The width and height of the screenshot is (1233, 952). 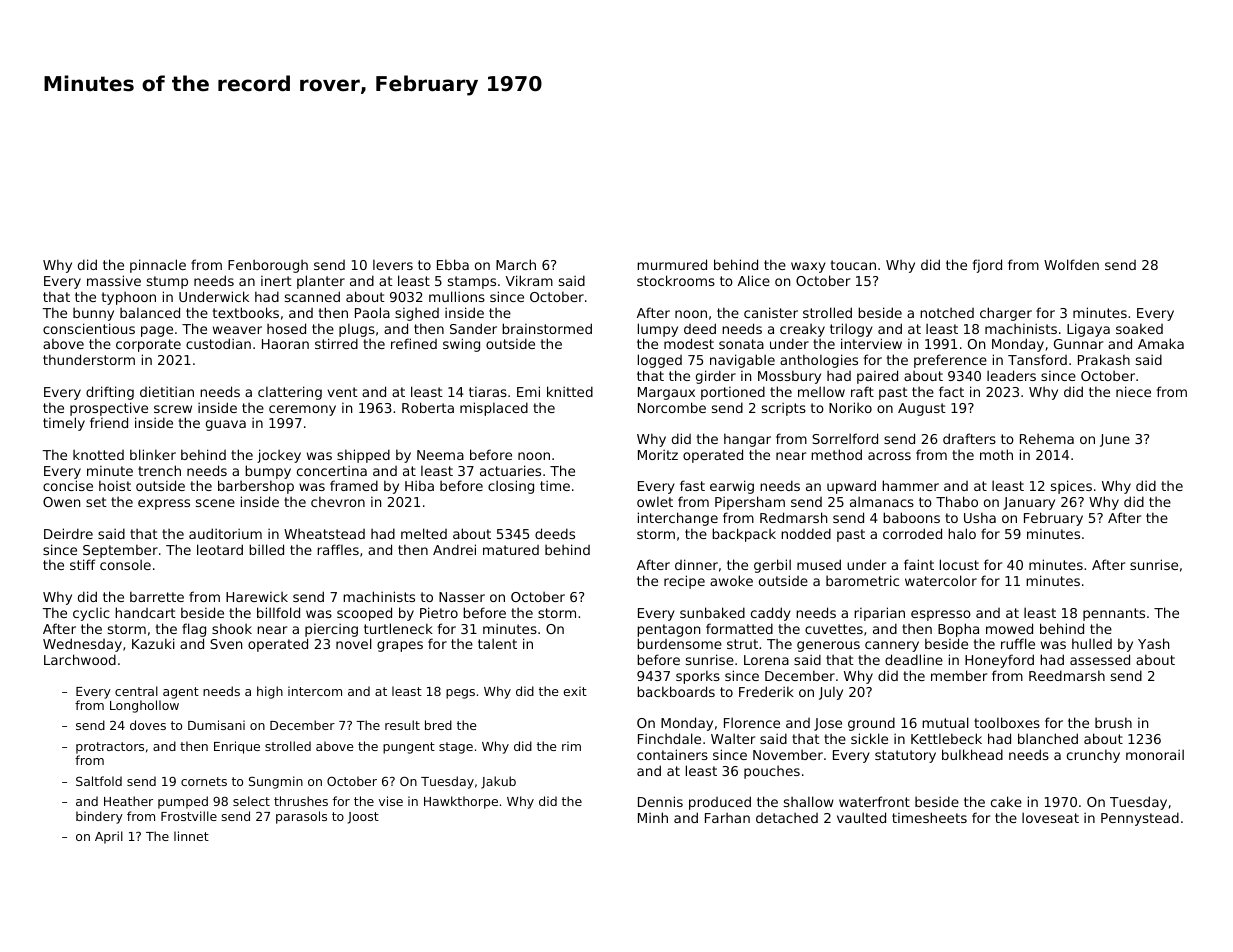 I want to click on March, so click(x=516, y=264).
